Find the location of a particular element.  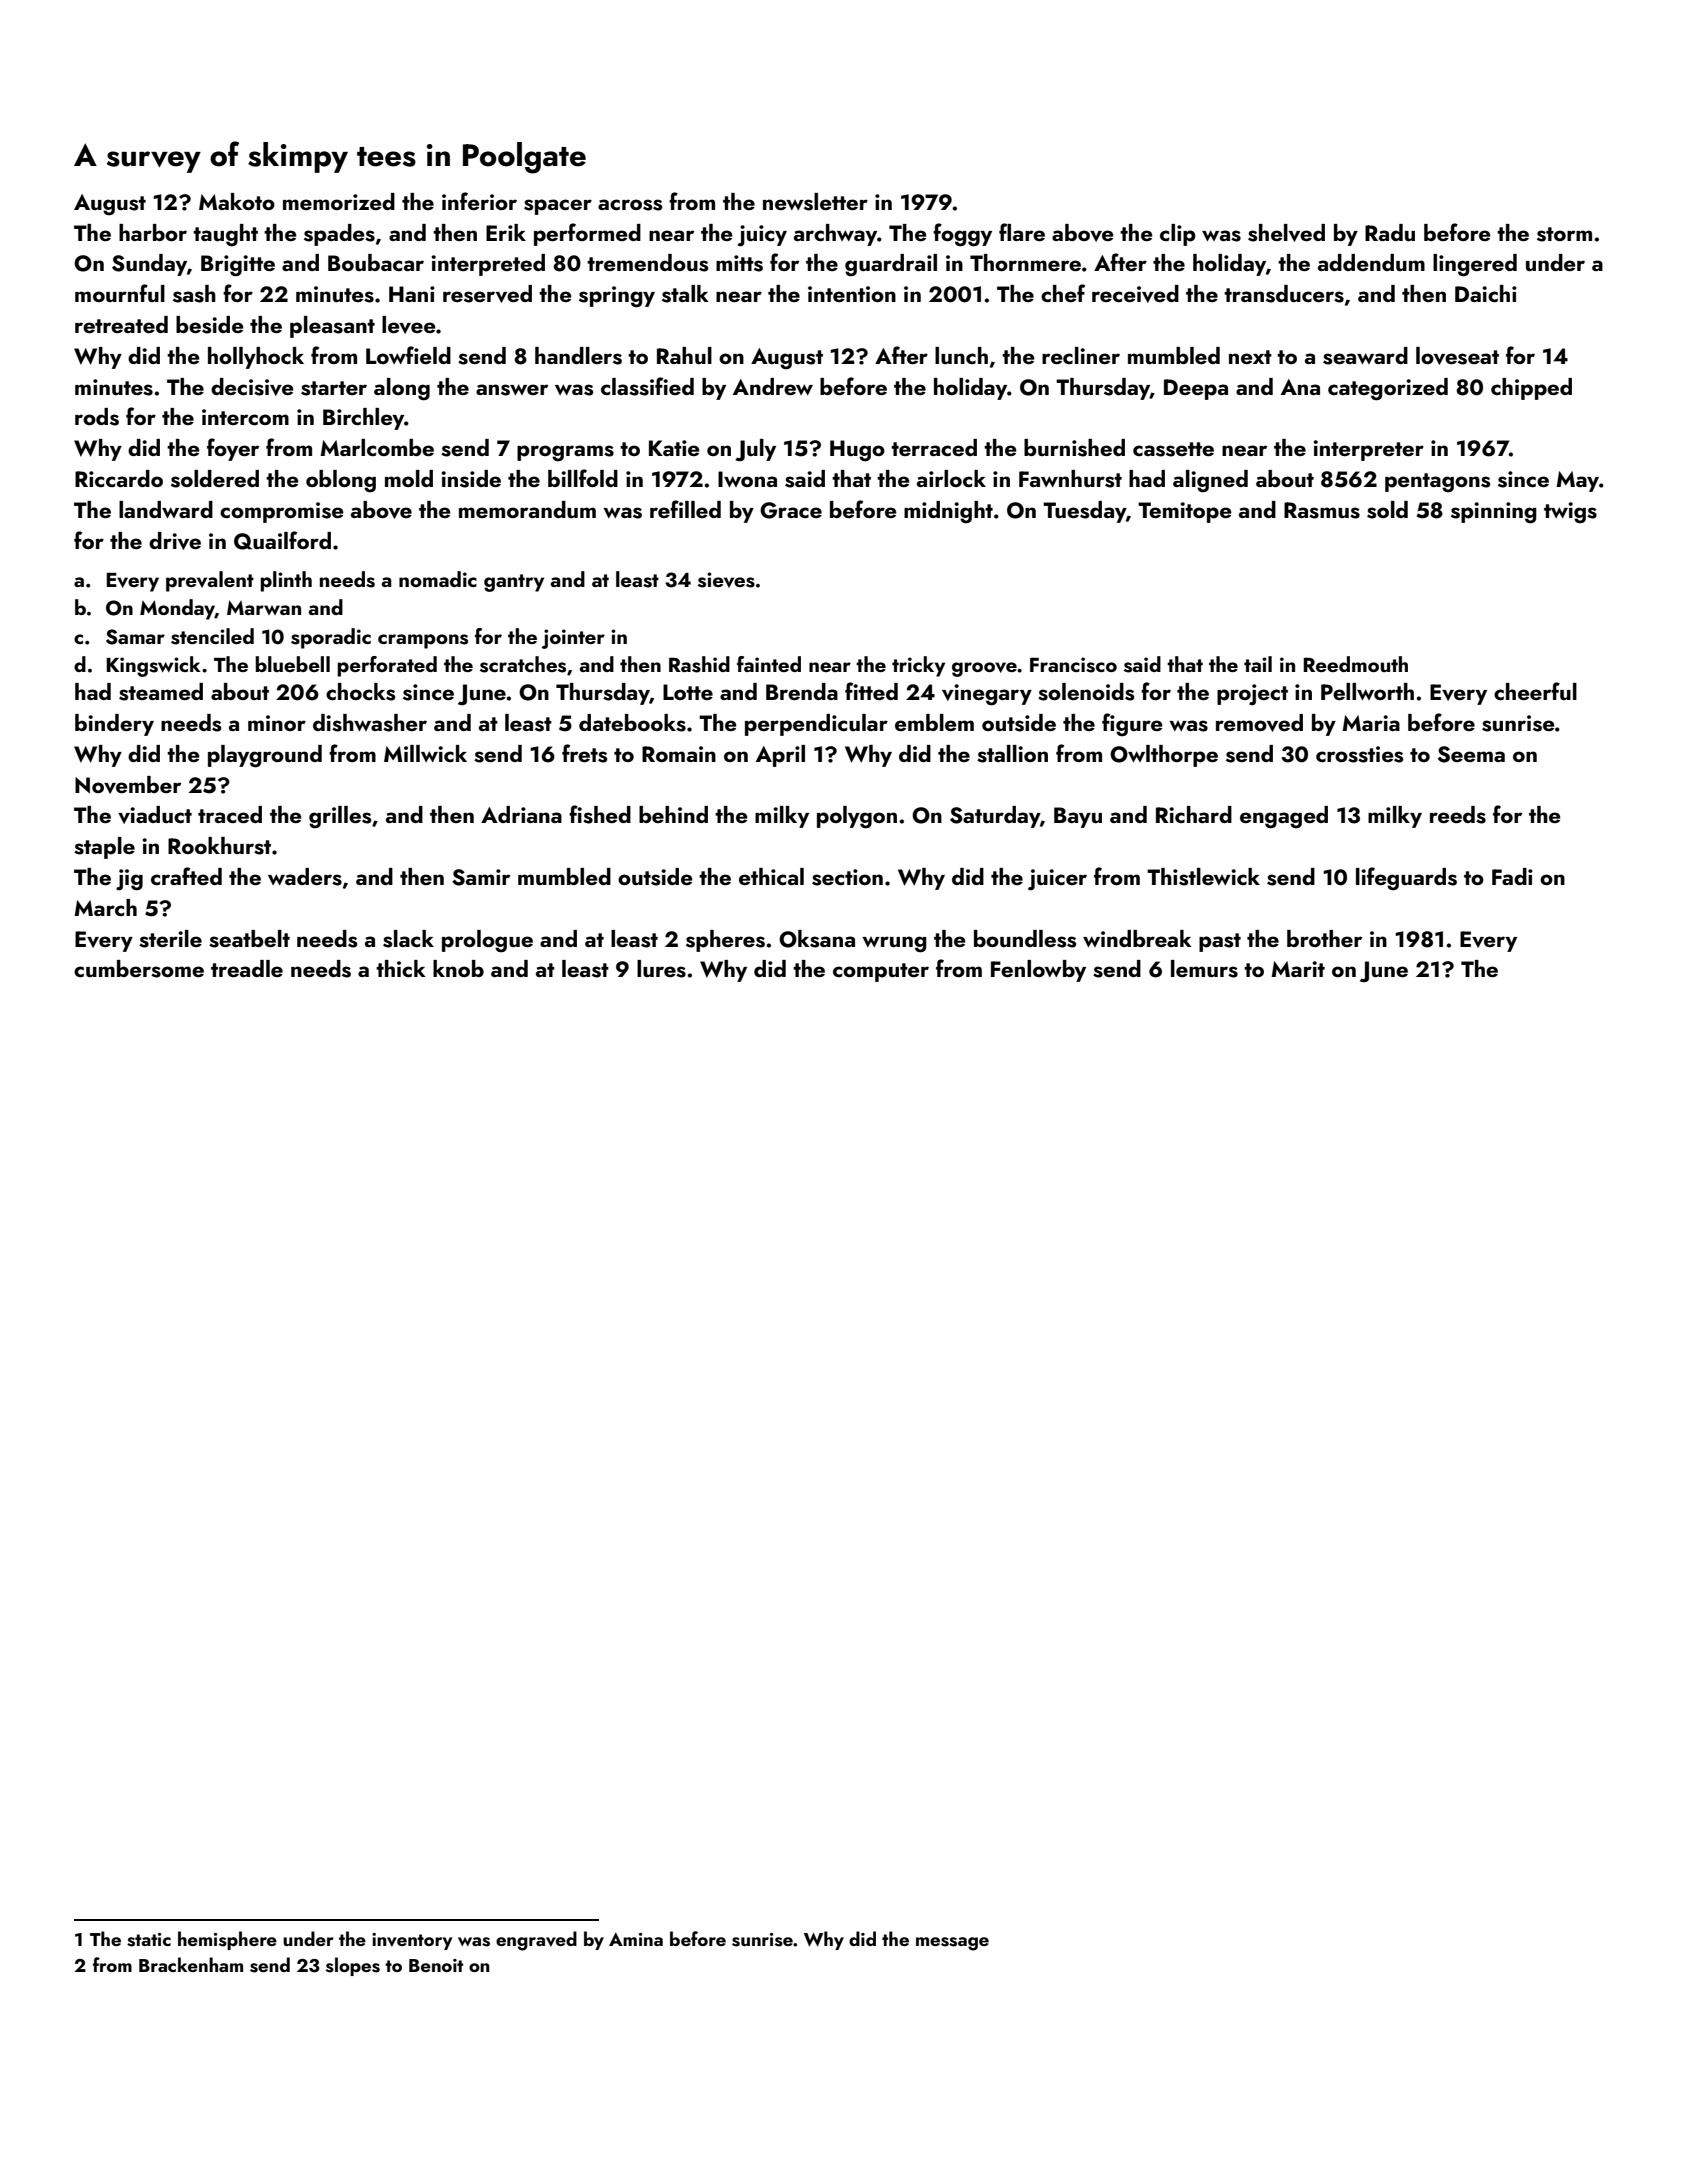

jig is located at coordinates (129, 880).
